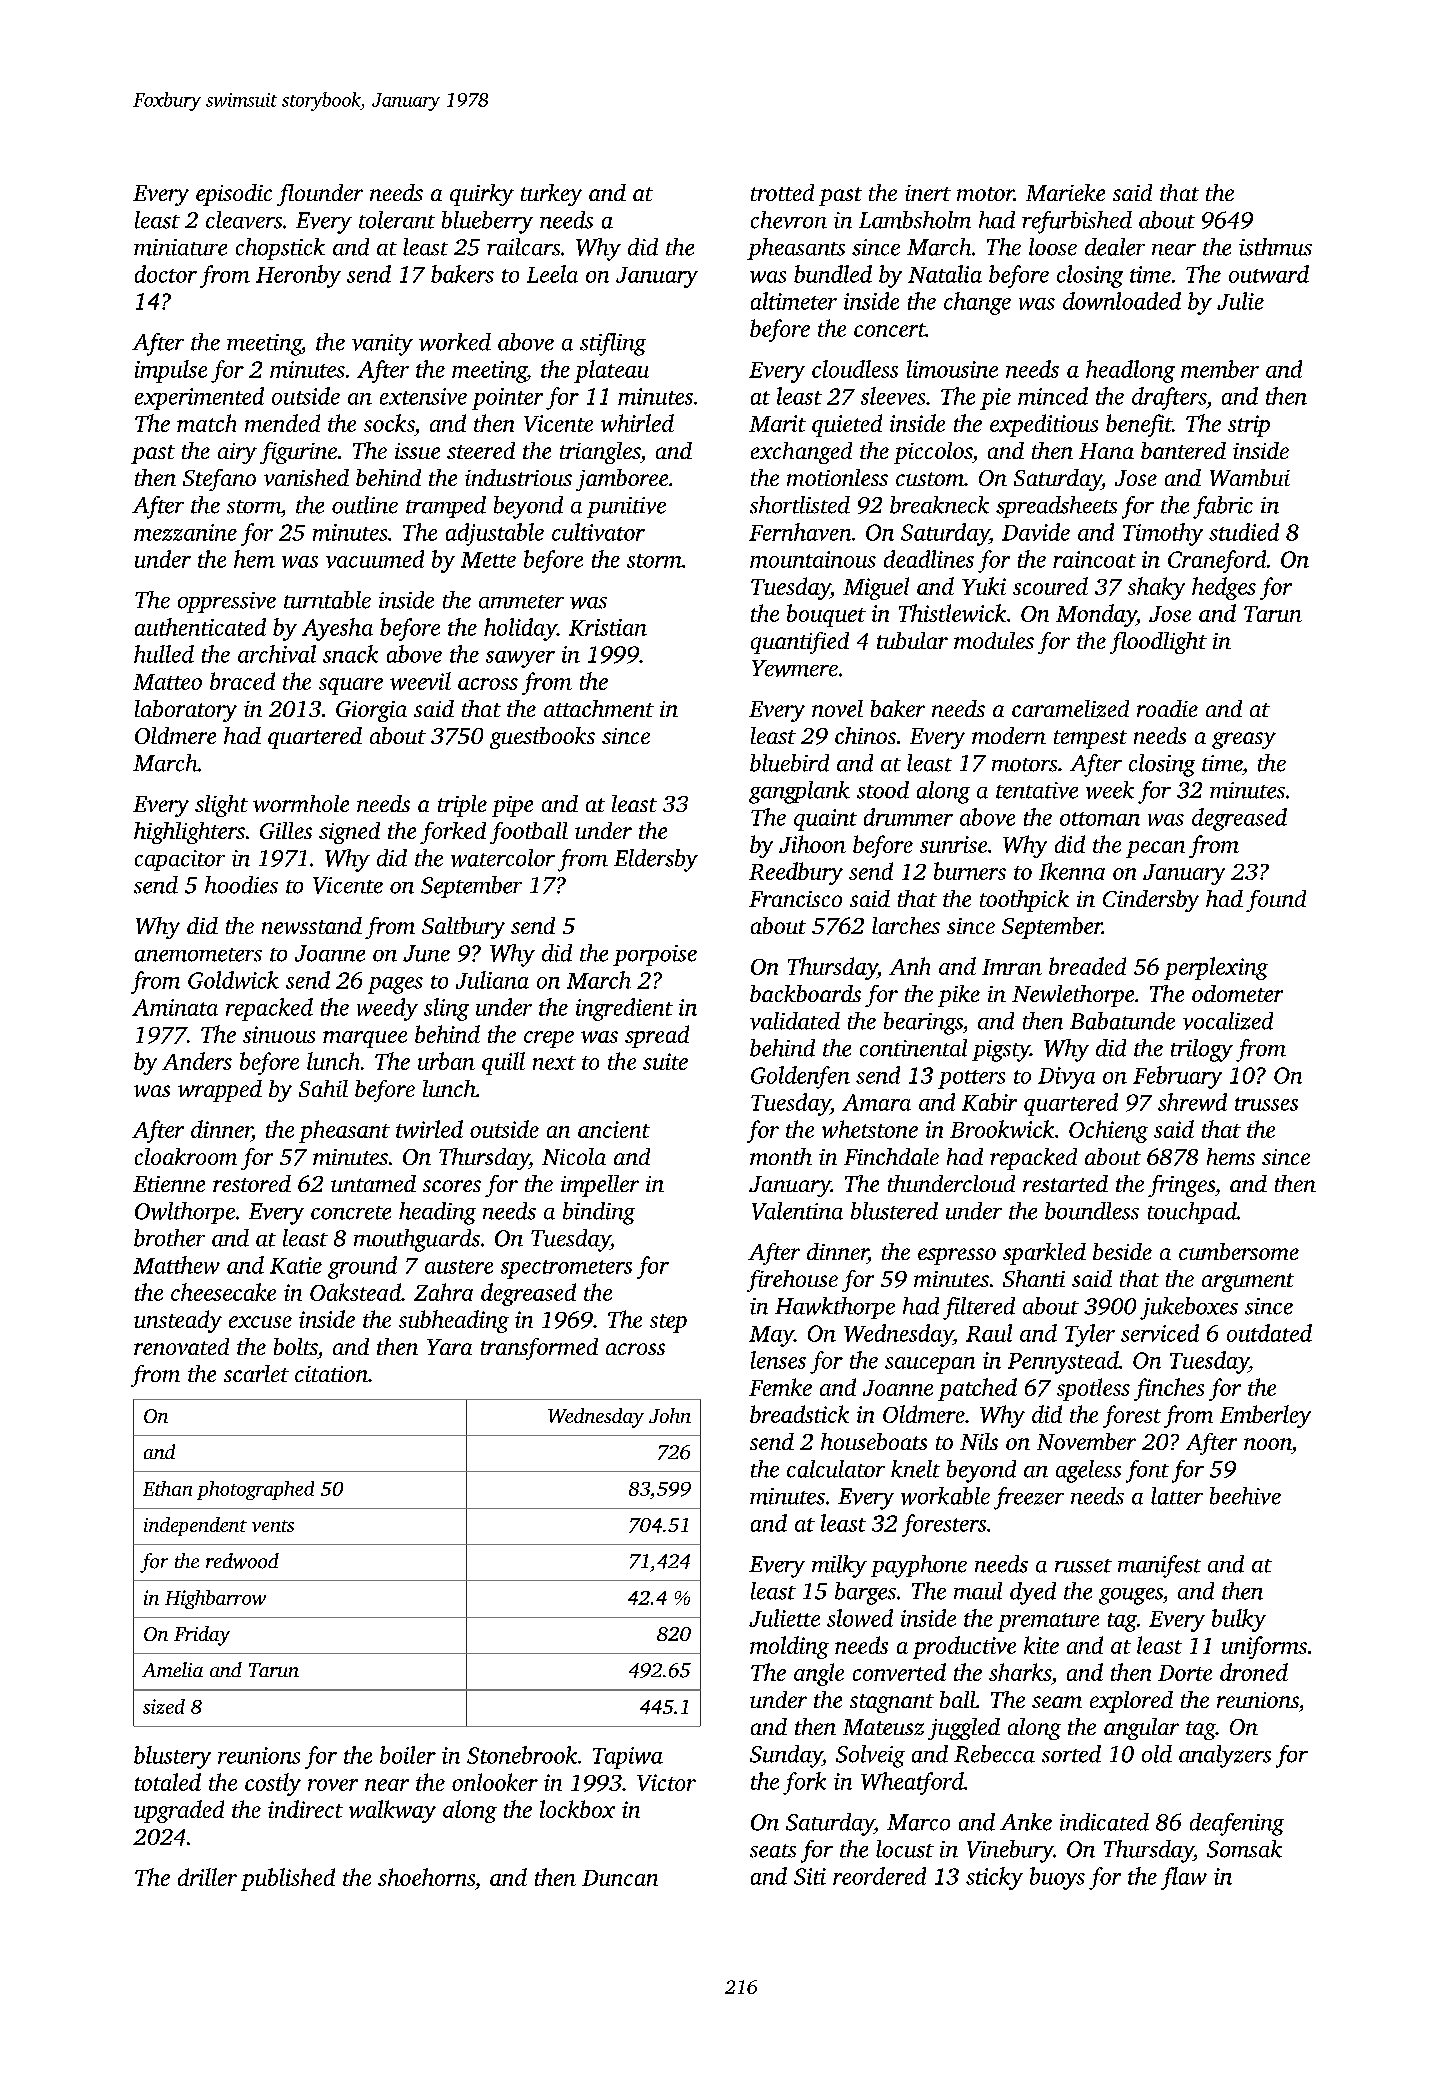 The width and height of the screenshot is (1450, 2100). What do you see at coordinates (989, 1102) in the screenshot?
I see `Kabir` at bounding box center [989, 1102].
